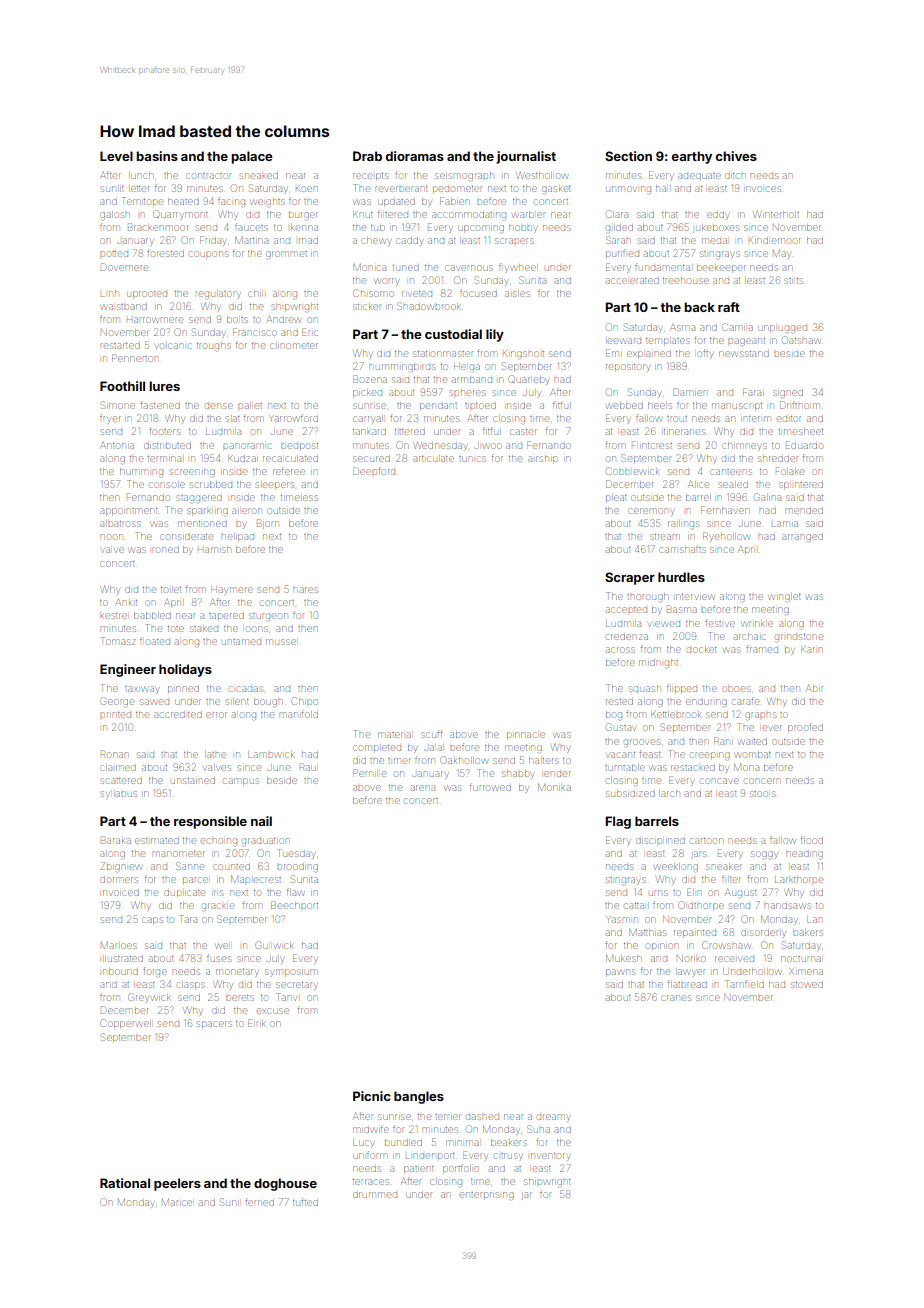 The image size is (924, 1308). Describe the element at coordinates (157, 841) in the page. I see `estimated` at that location.
